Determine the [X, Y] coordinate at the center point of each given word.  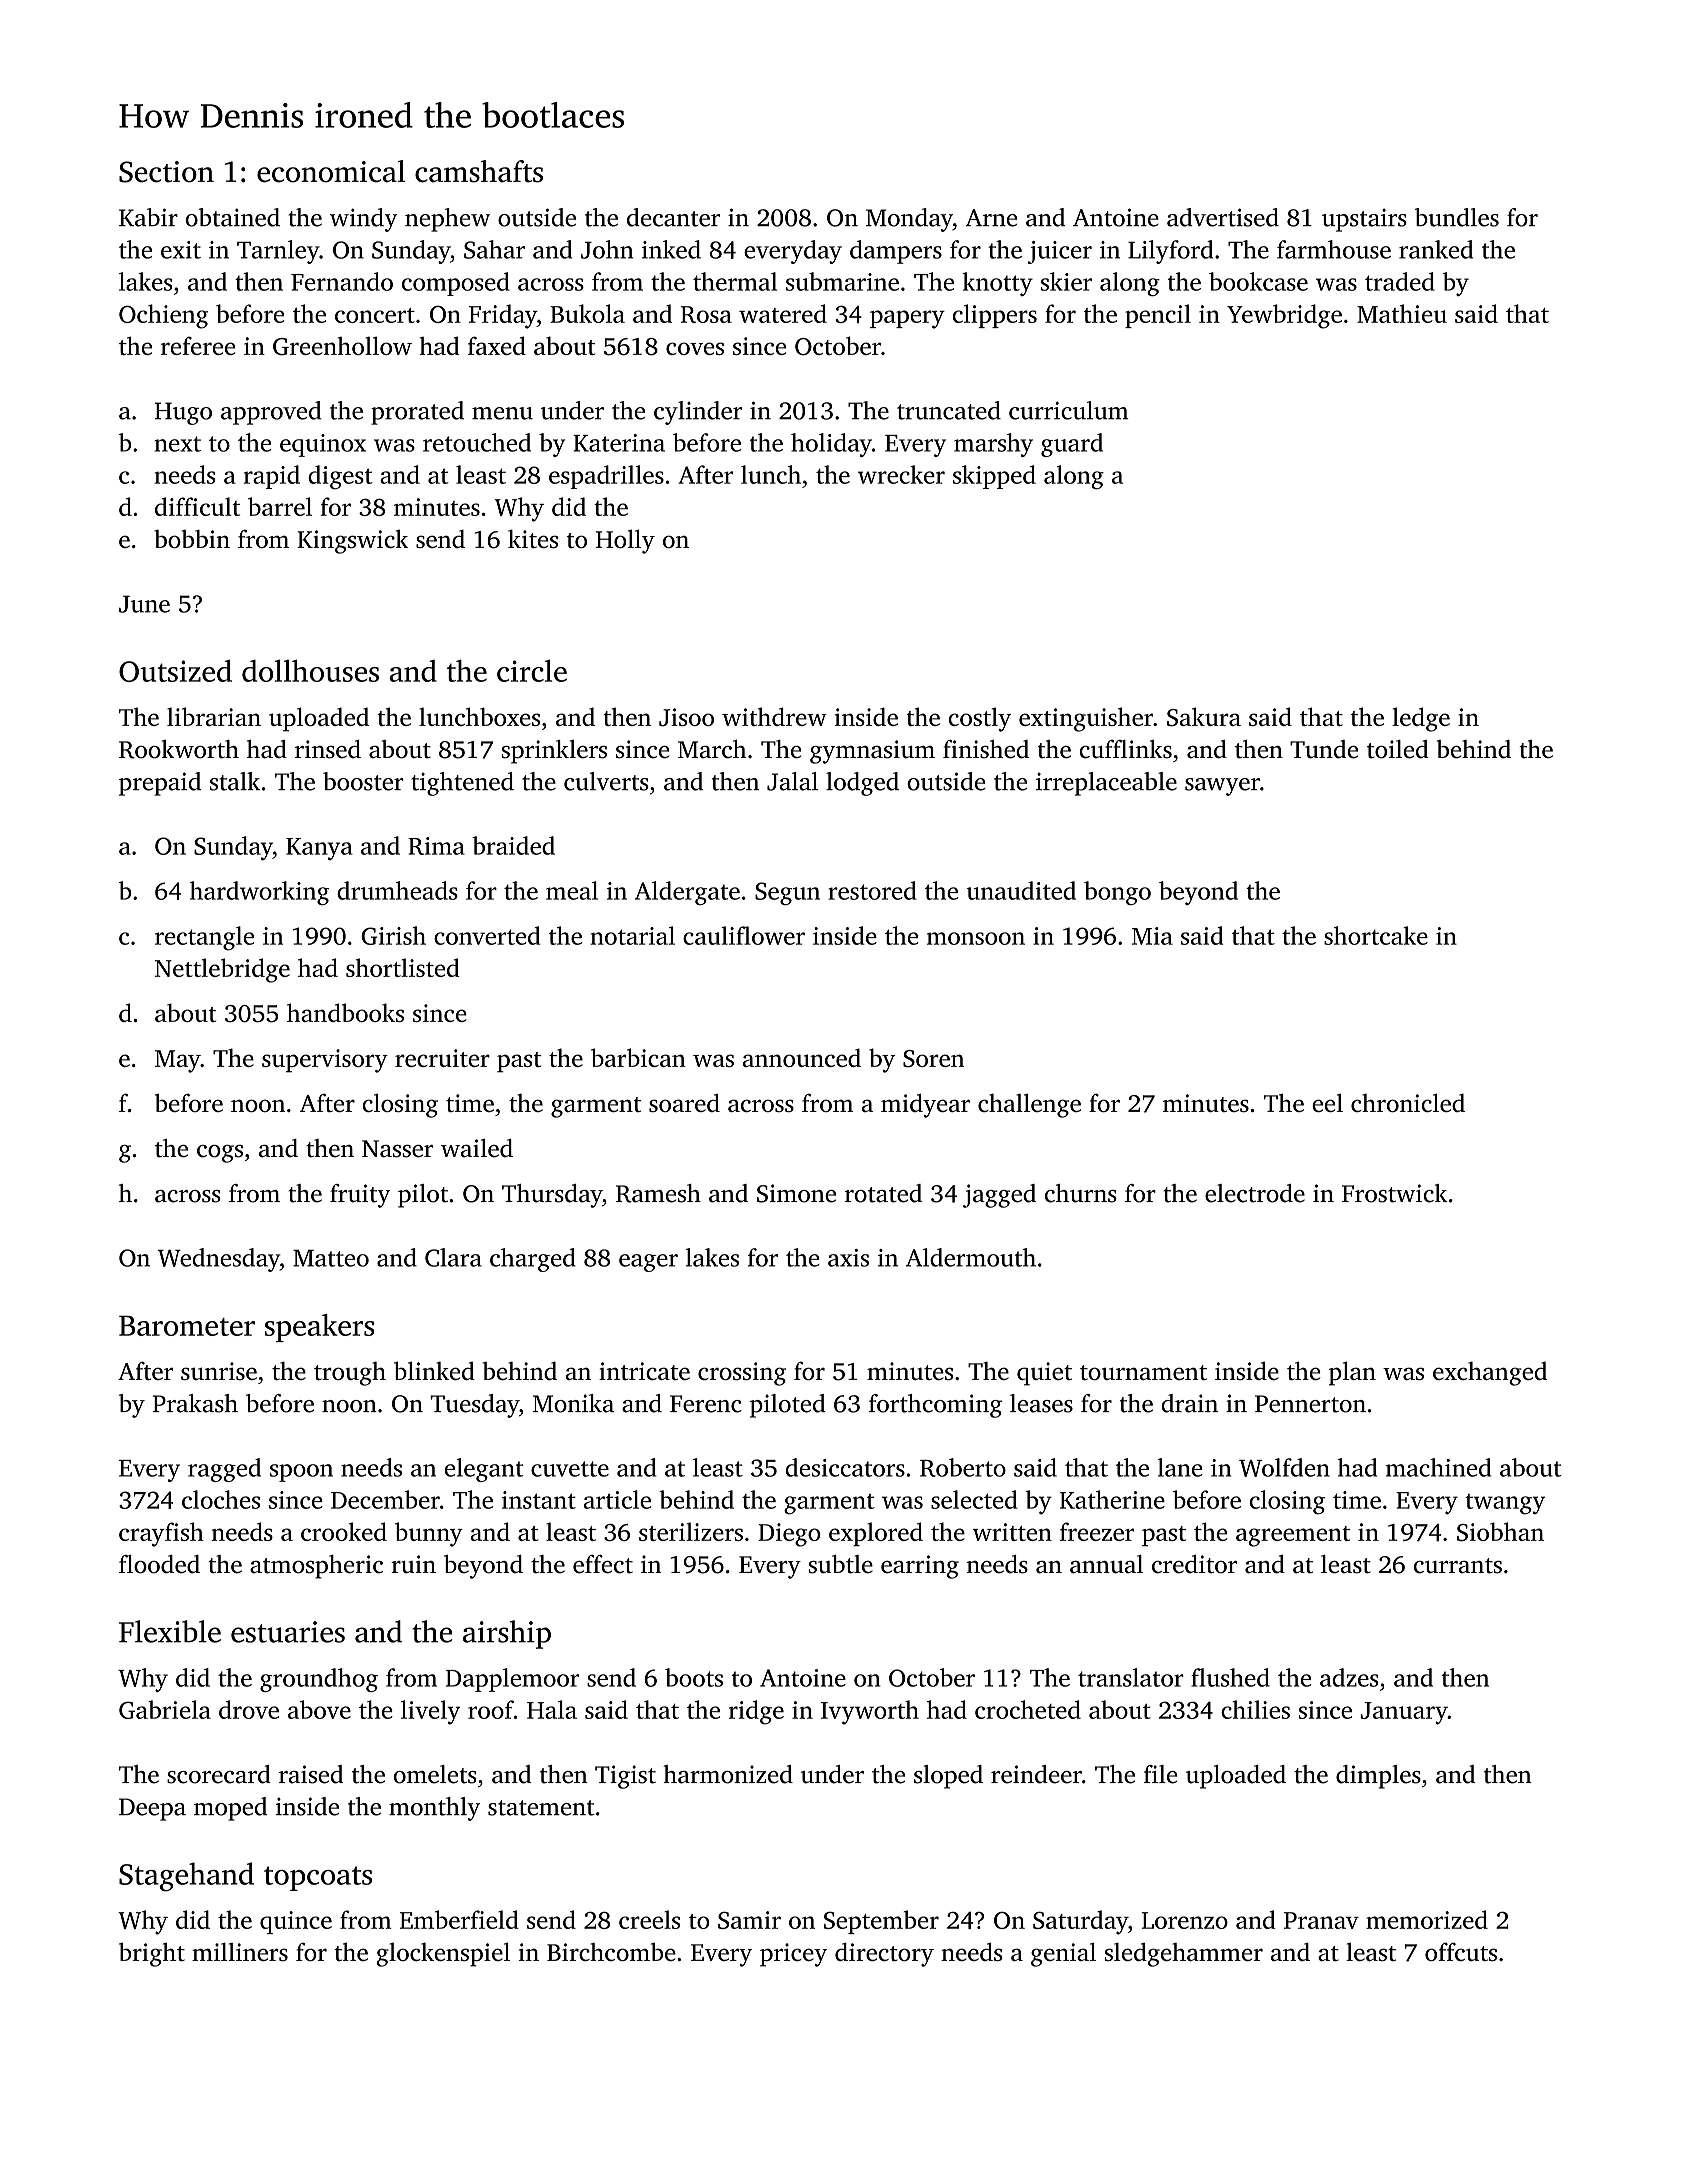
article [617, 1499]
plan [1352, 1373]
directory [884, 1954]
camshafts [479, 171]
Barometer [187, 1326]
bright [152, 1955]
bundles [1457, 217]
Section [166, 172]
